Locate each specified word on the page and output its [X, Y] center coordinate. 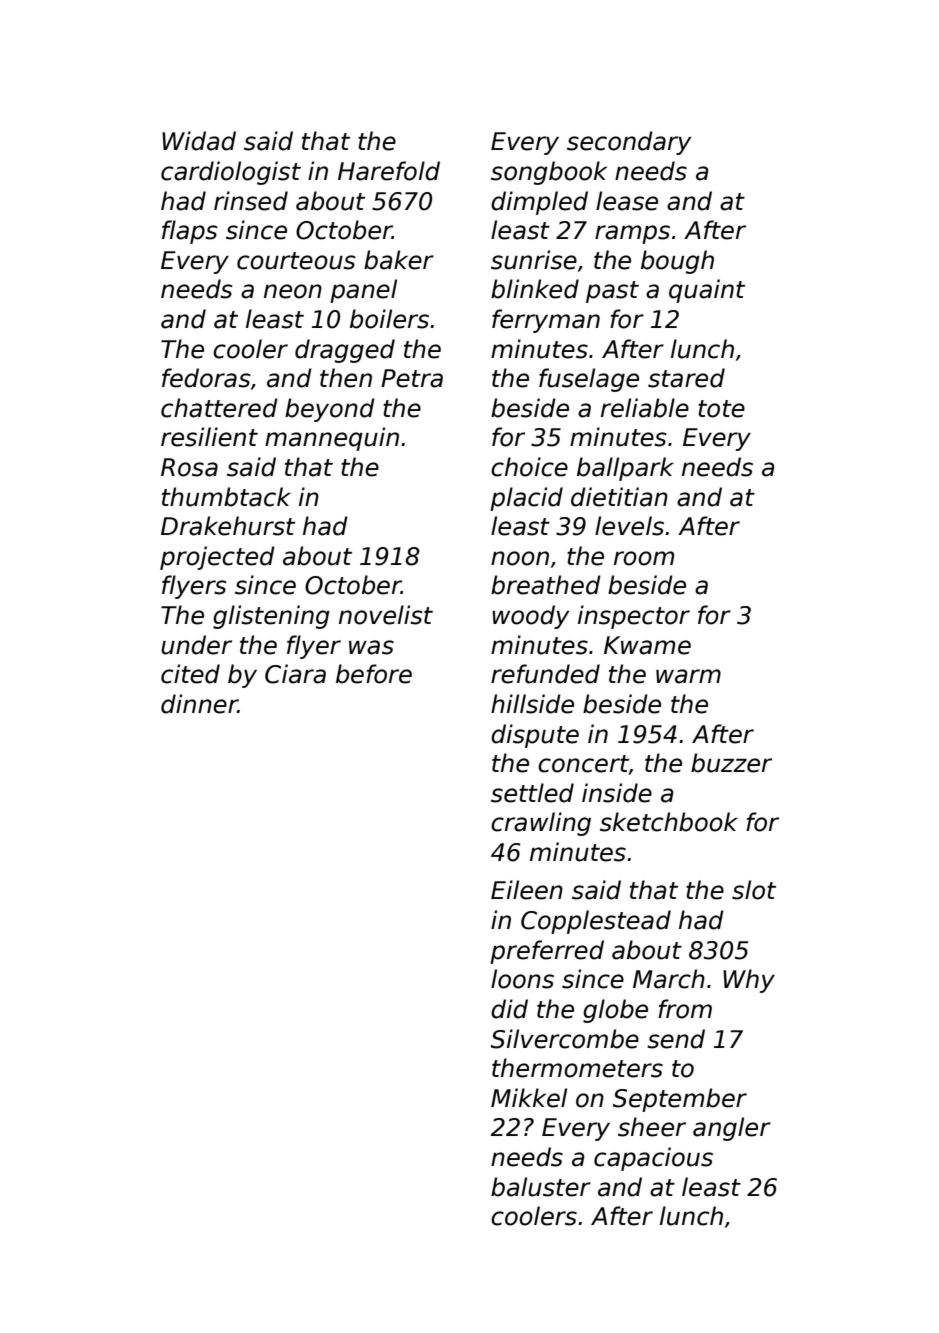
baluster [541, 1187]
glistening [271, 617]
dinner [199, 704]
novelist [386, 615]
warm [688, 676]
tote [721, 409]
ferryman [546, 321]
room [644, 558]
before [374, 674]
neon [293, 291]
